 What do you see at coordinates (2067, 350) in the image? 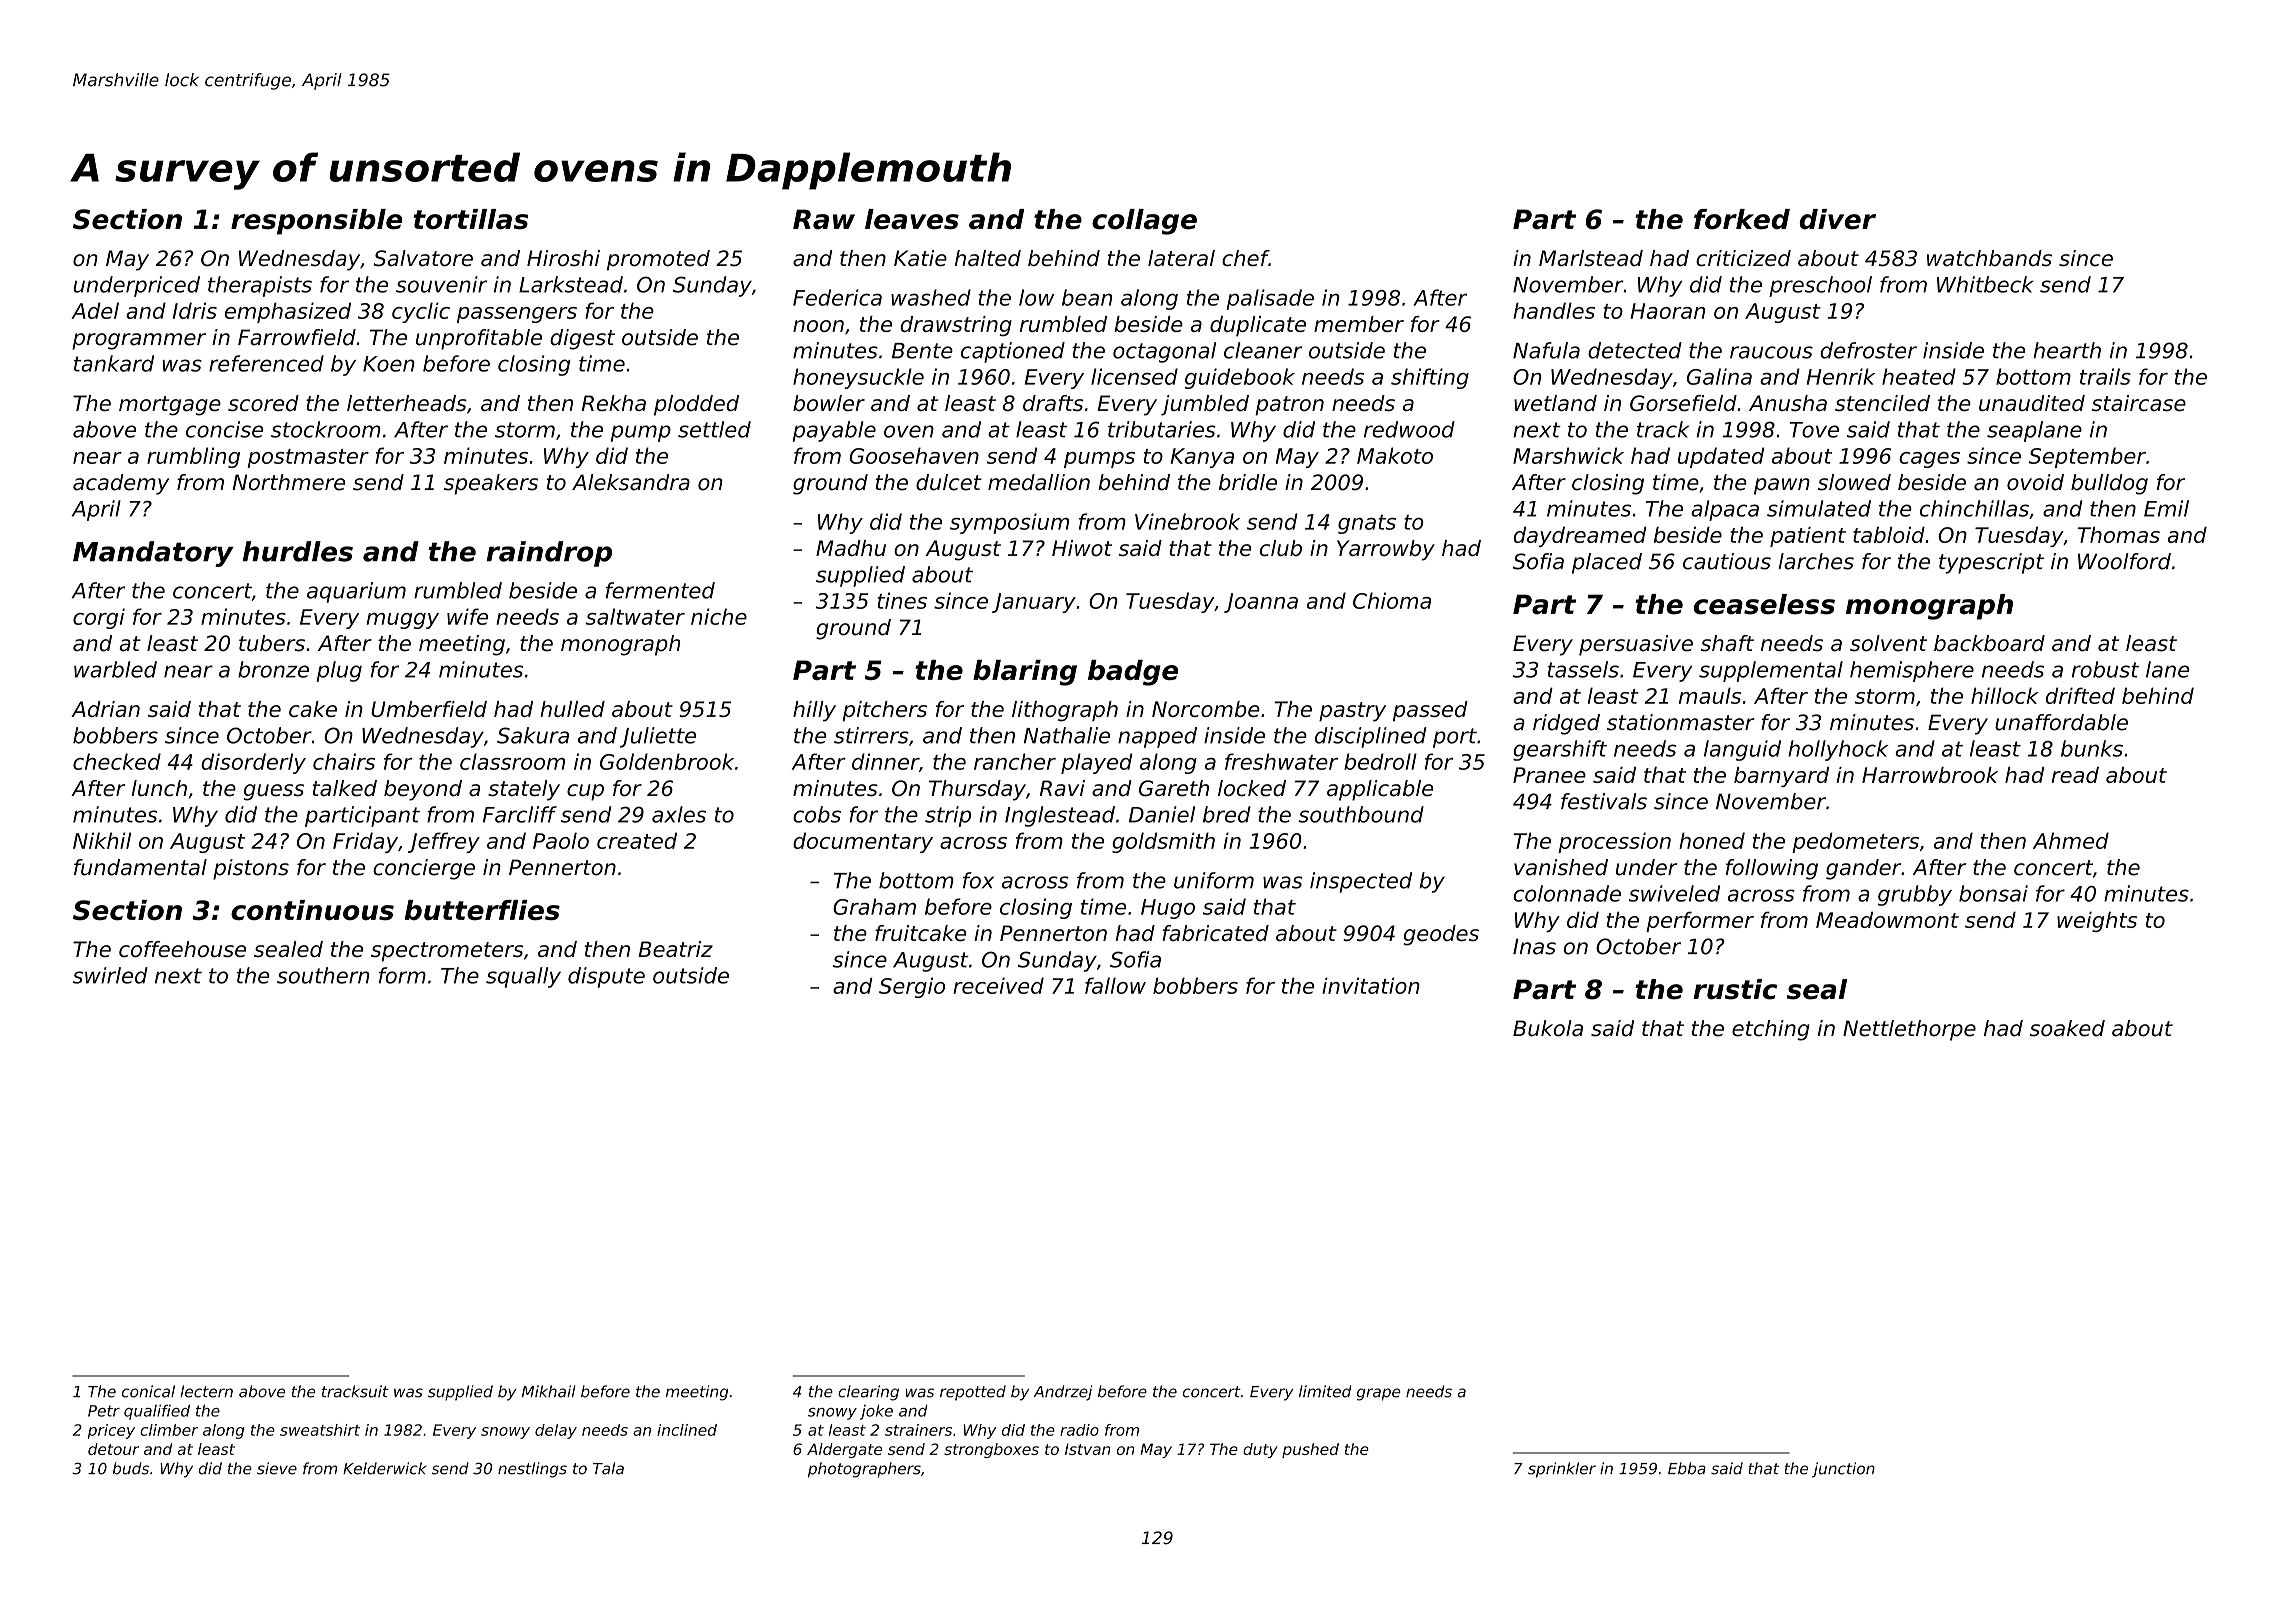
I see `hearth` at bounding box center [2067, 350].
